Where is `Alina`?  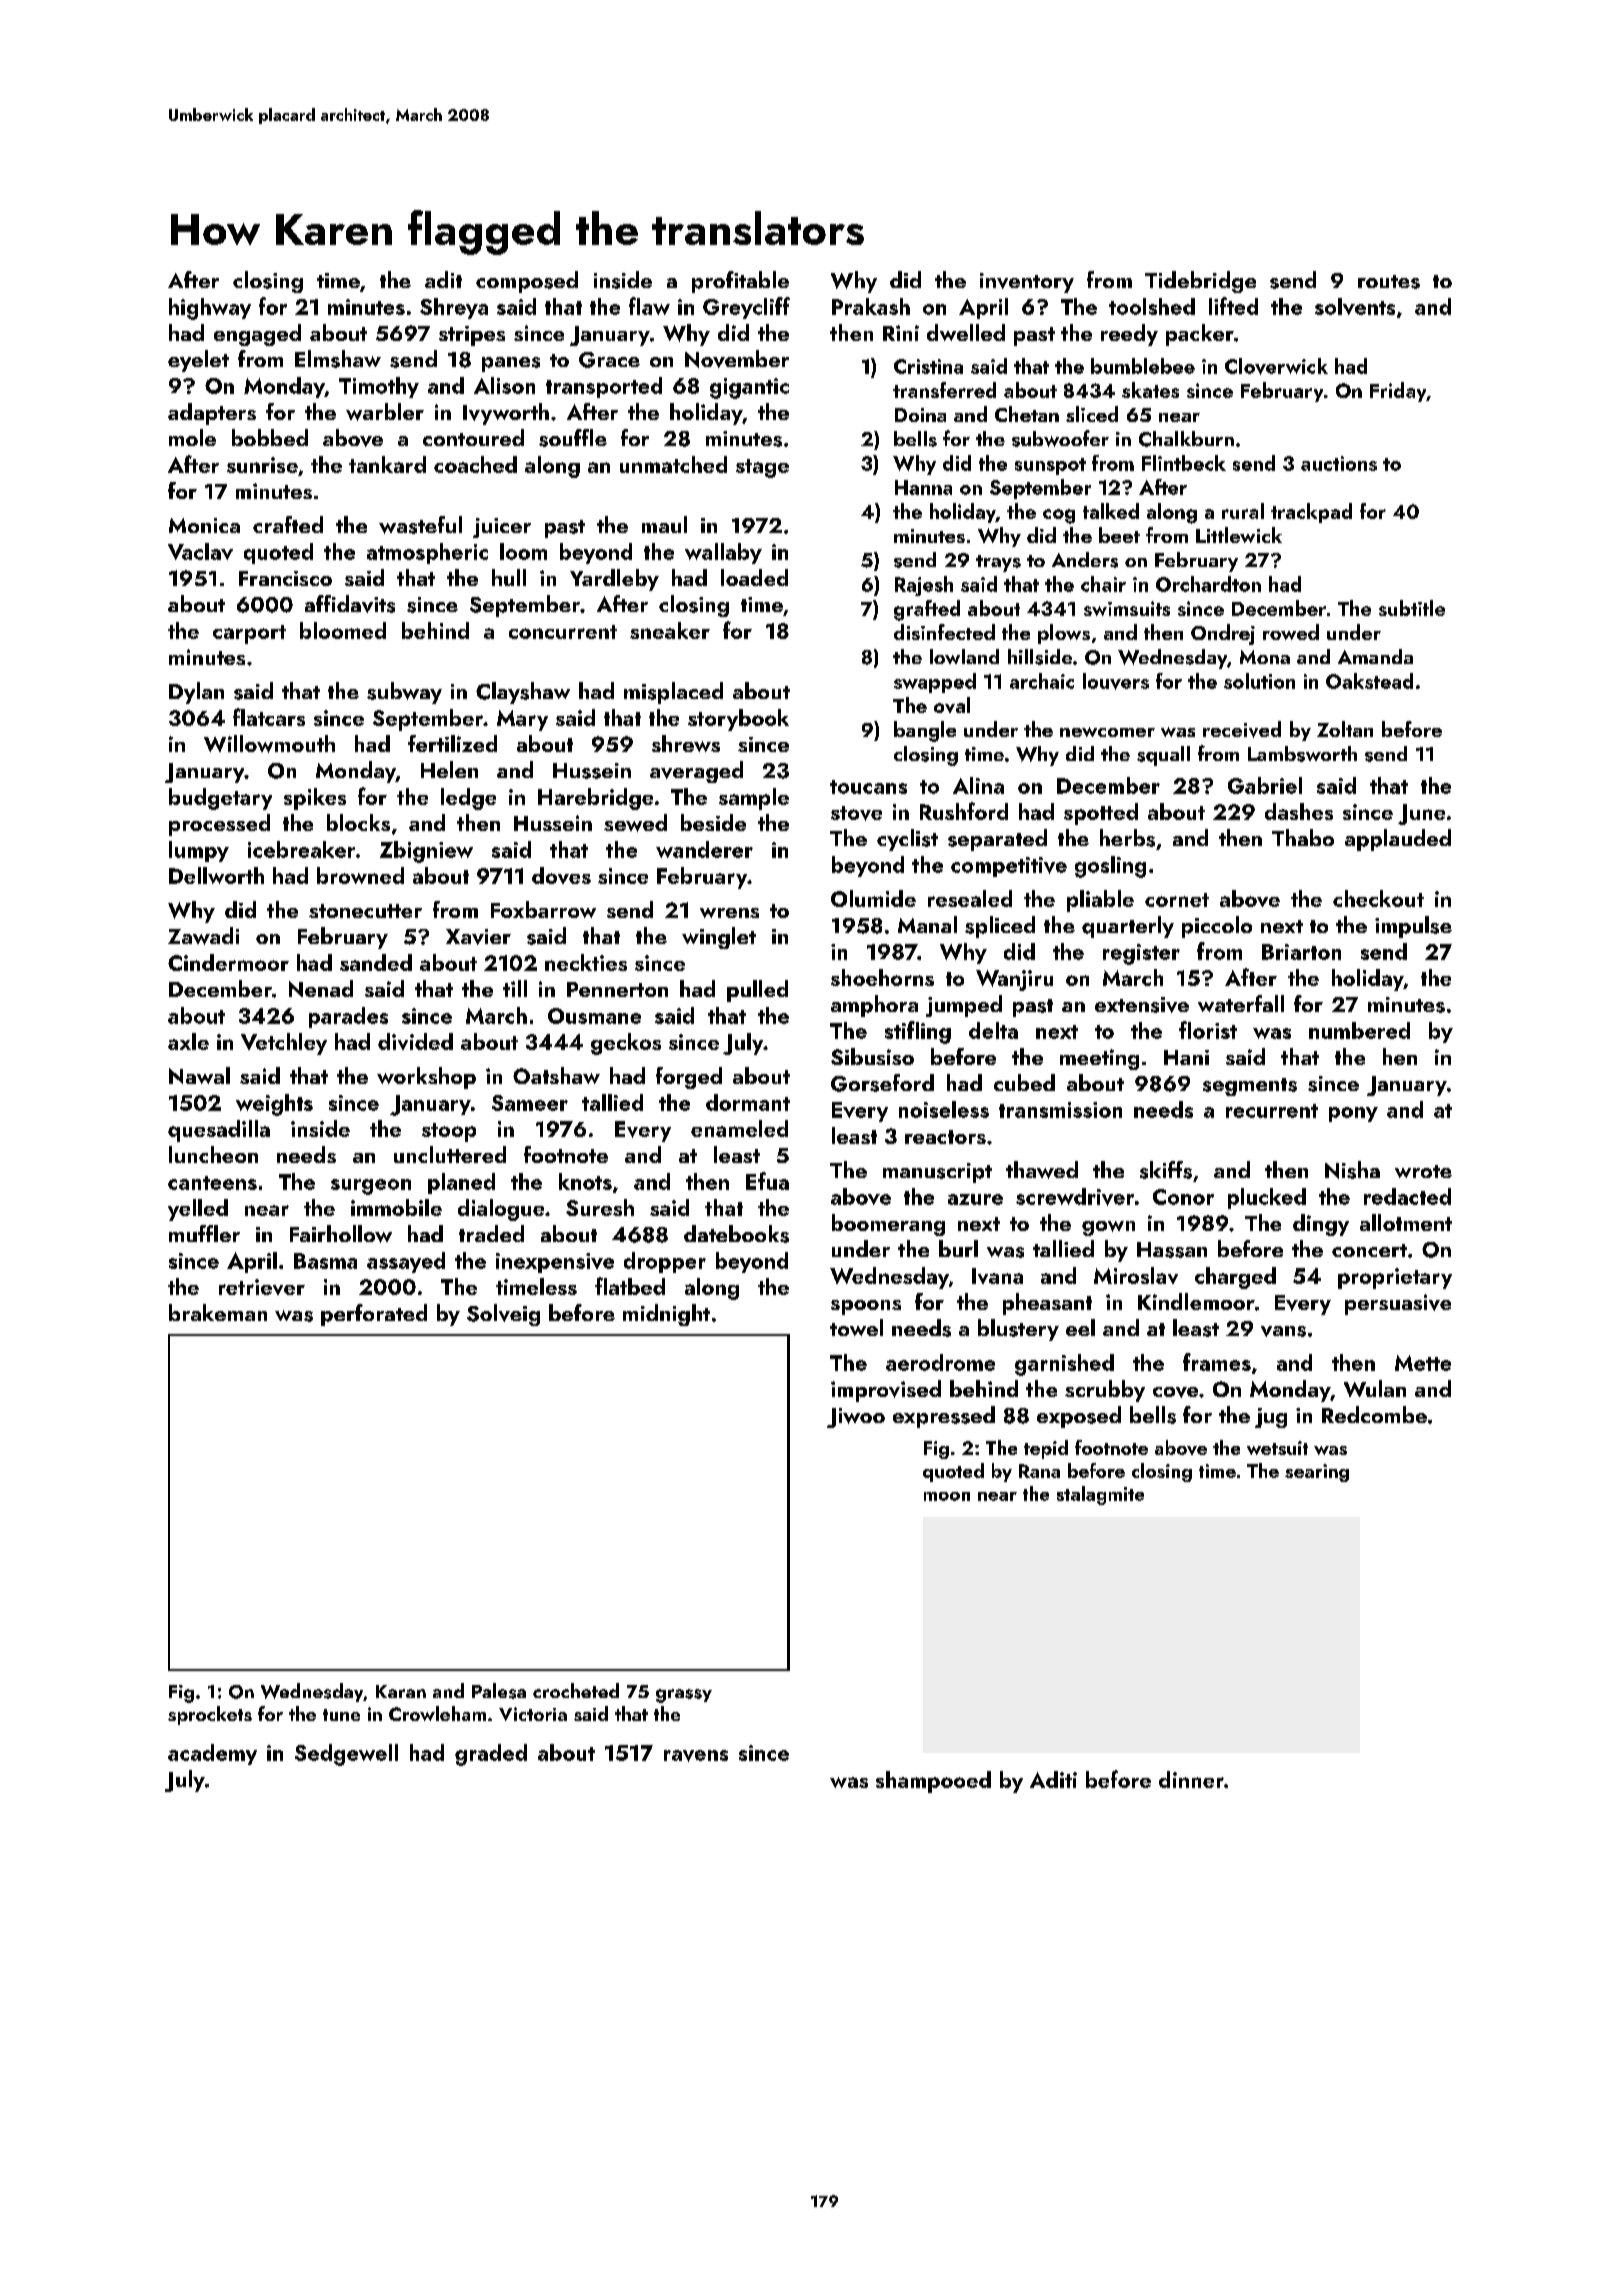
Alina is located at coordinates (978, 785).
